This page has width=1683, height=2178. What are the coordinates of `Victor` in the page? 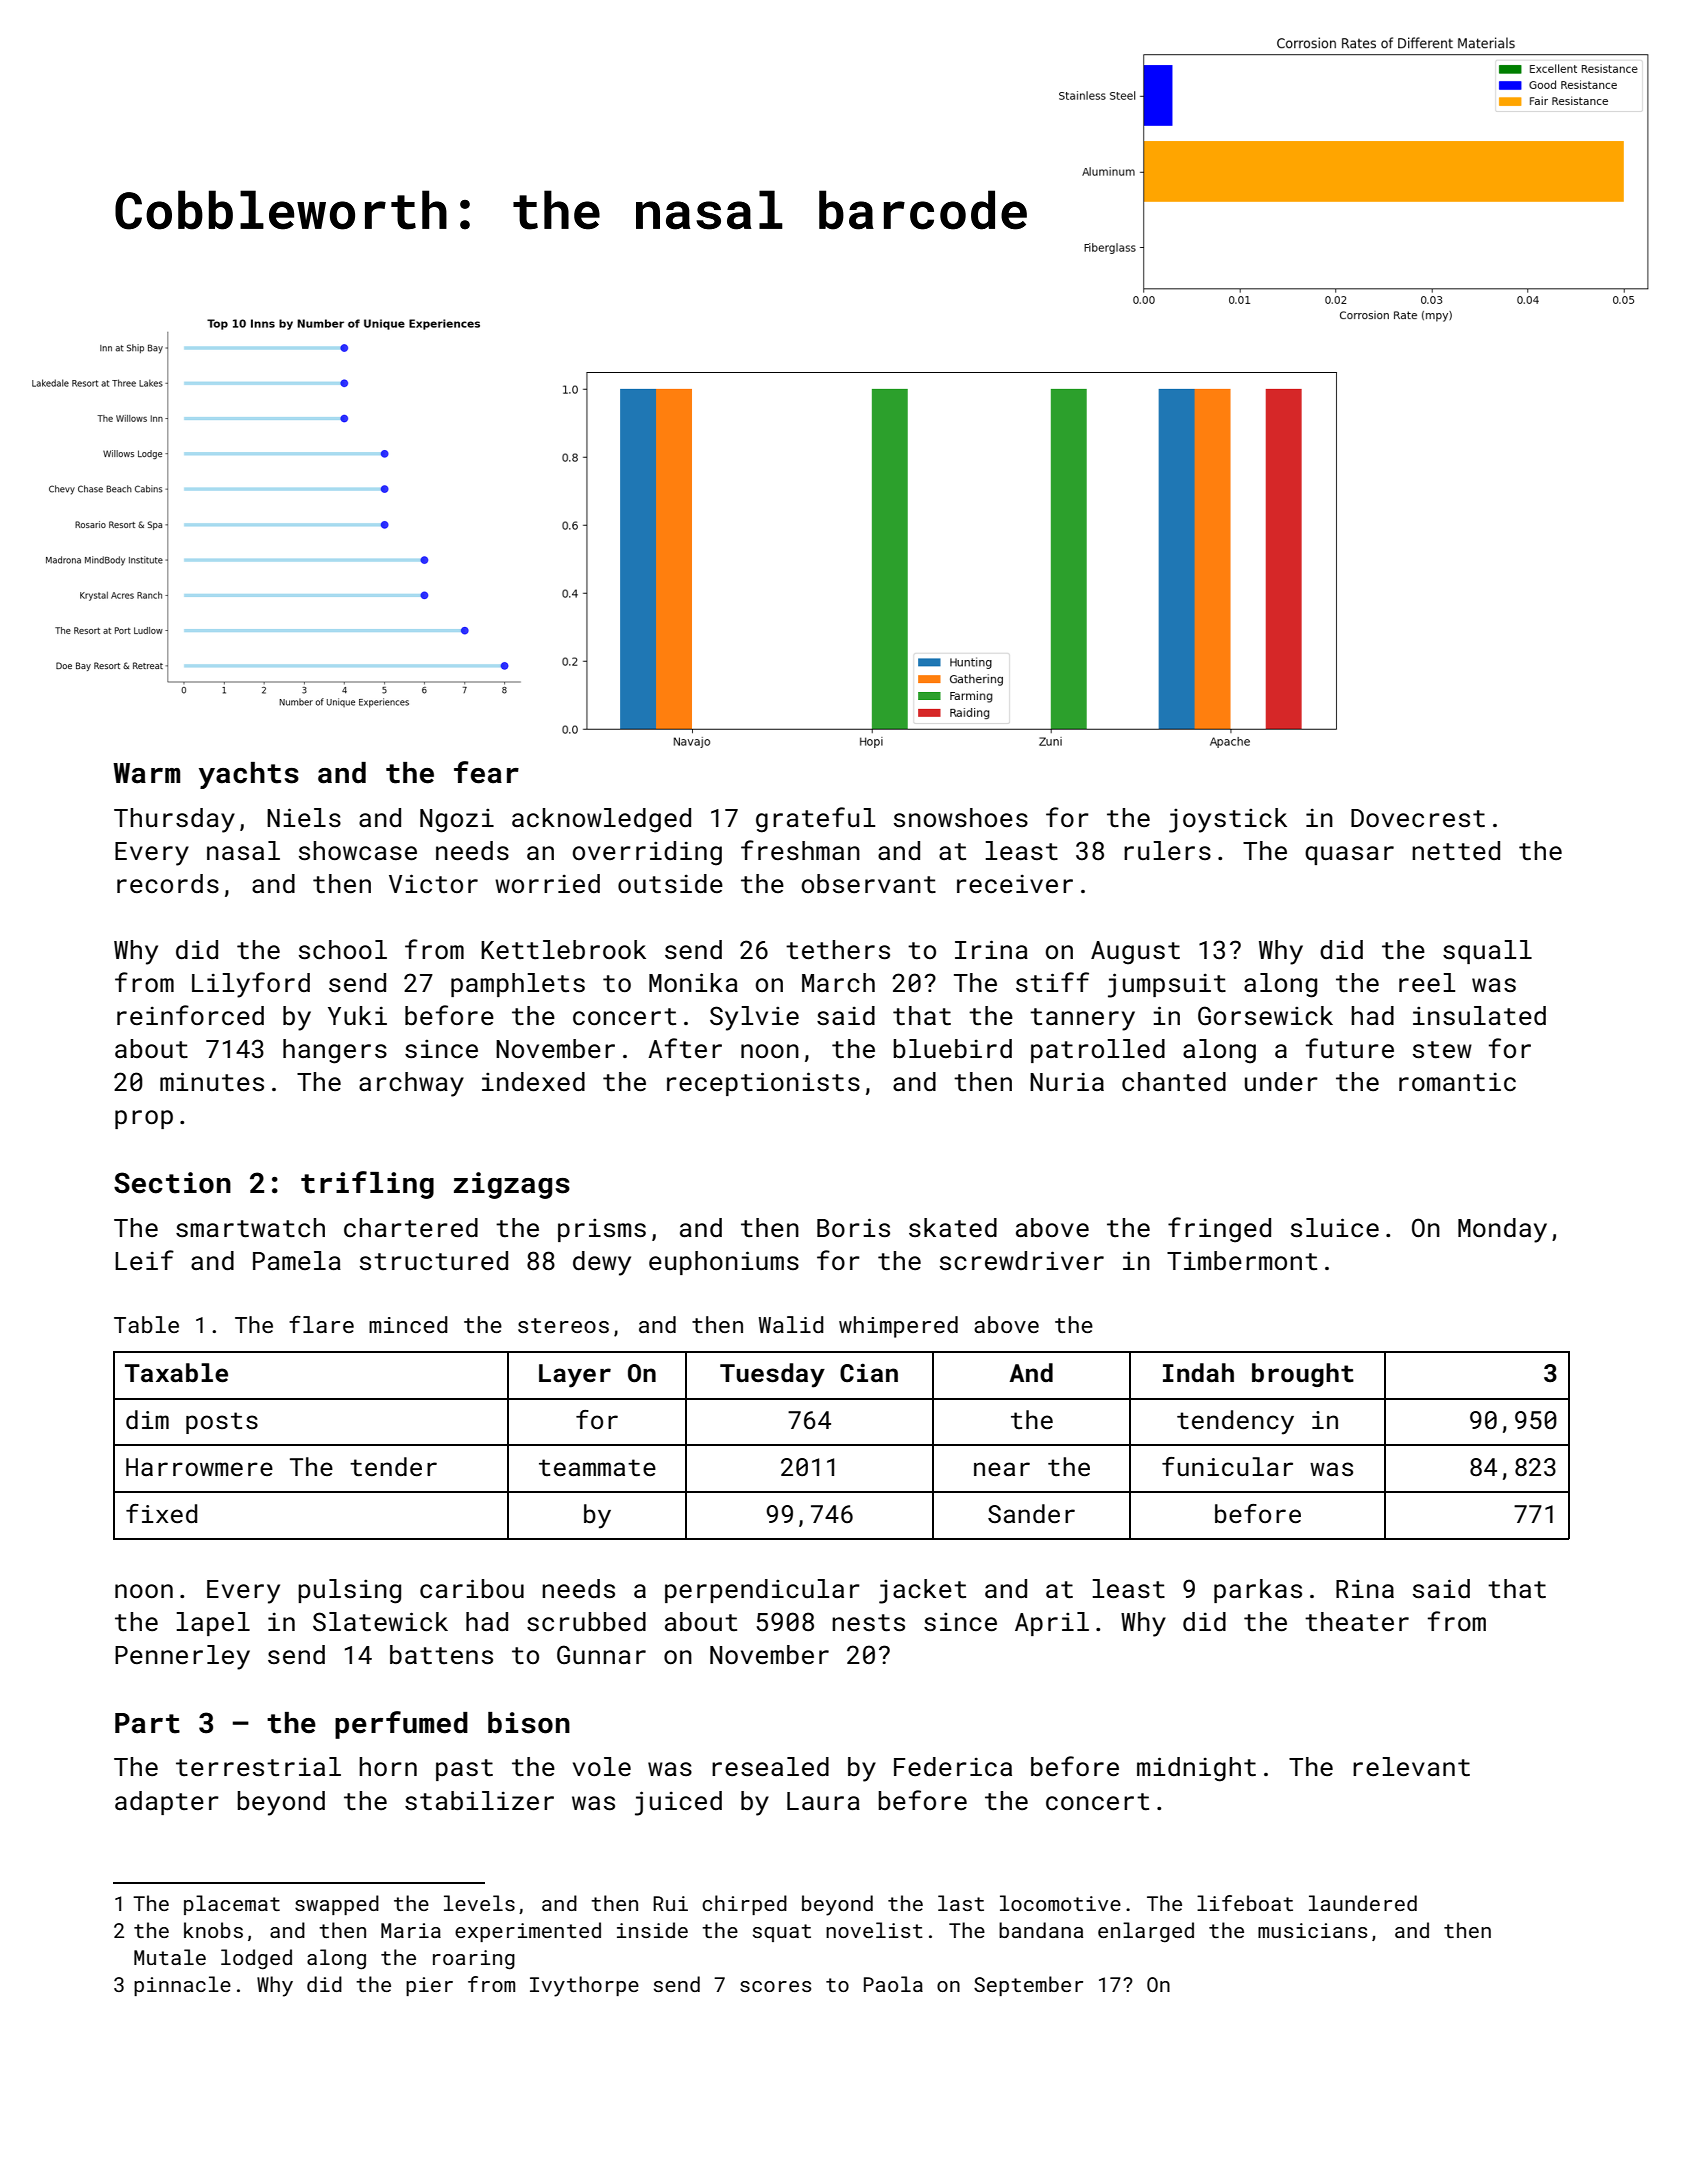 It's located at (433, 884).
